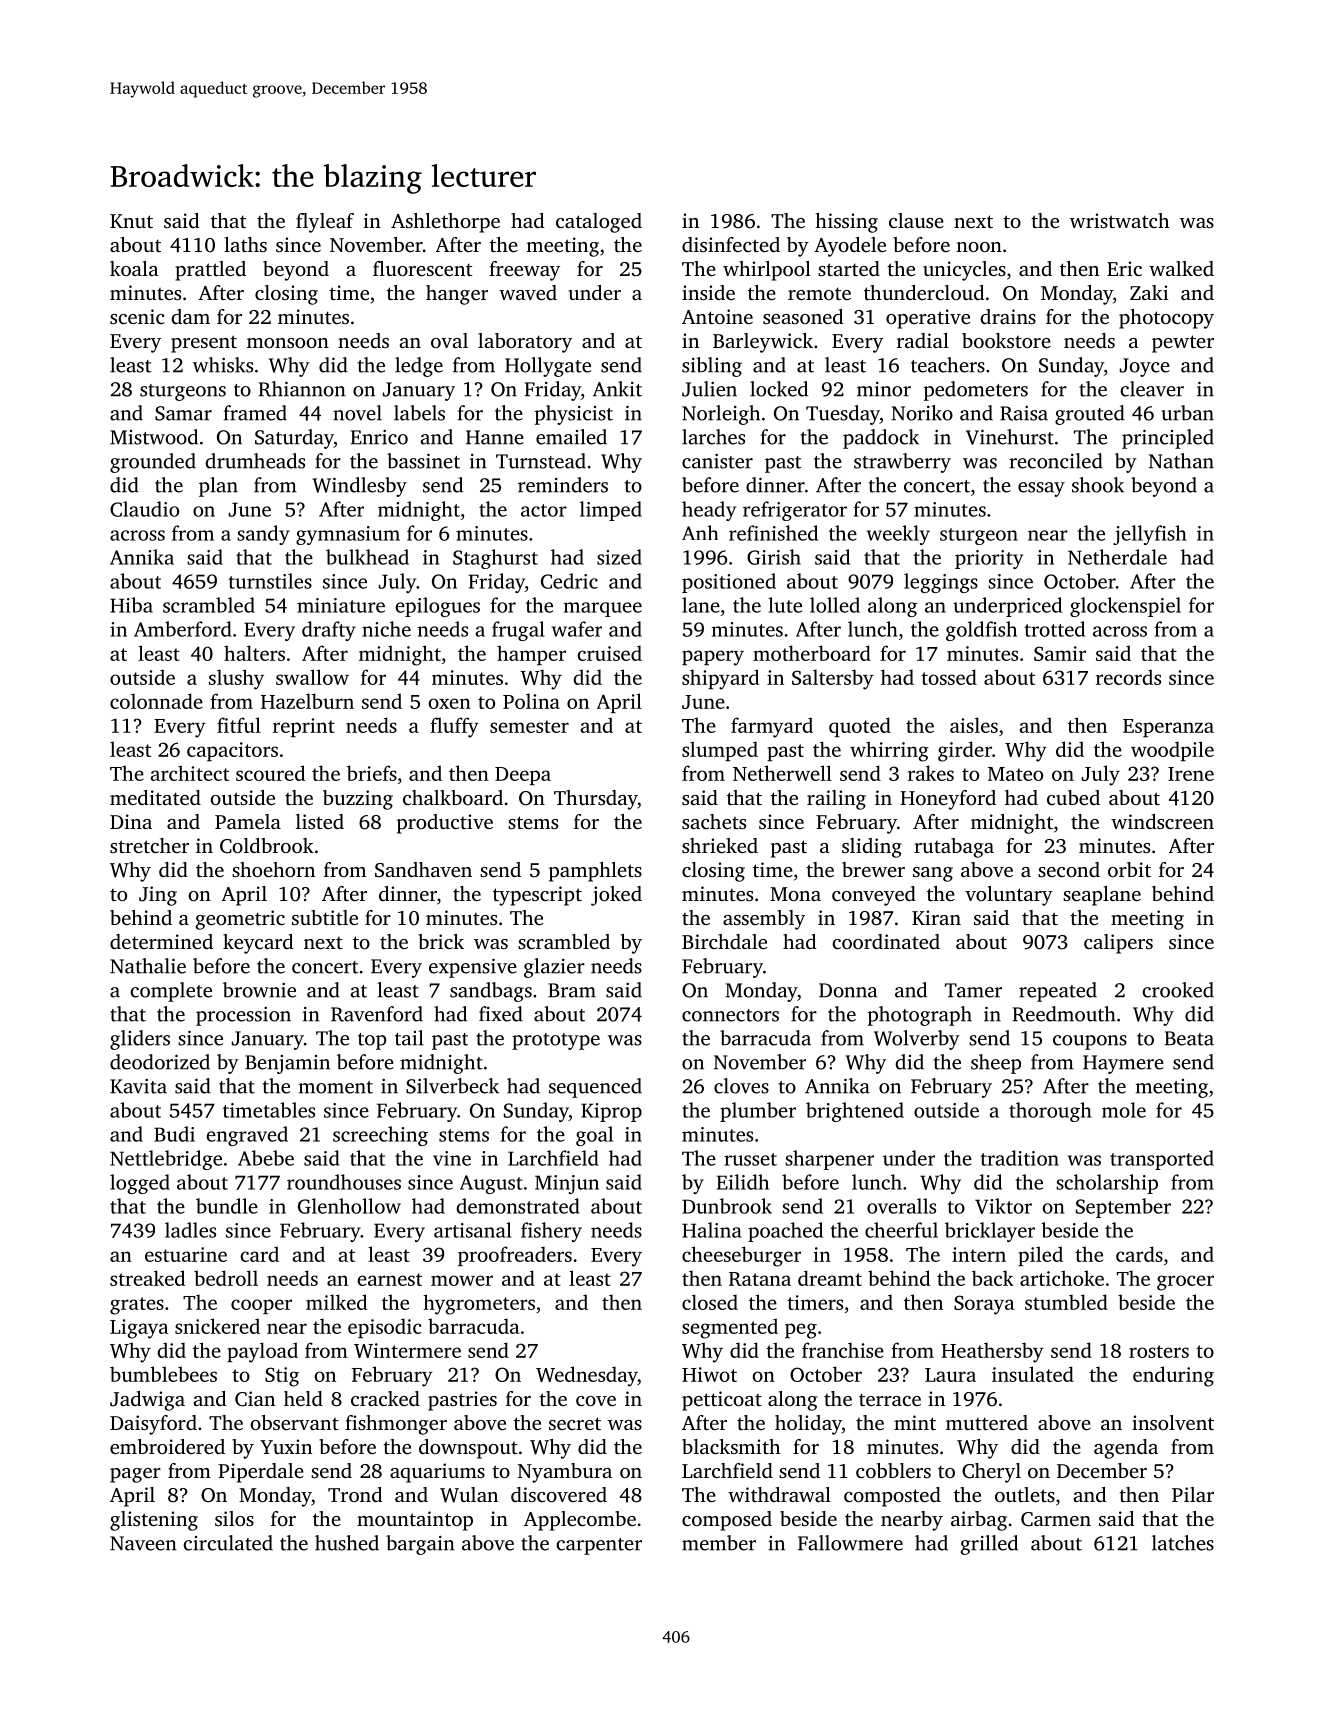 This page has width=1324, height=1713. I want to click on priority, so click(989, 559).
